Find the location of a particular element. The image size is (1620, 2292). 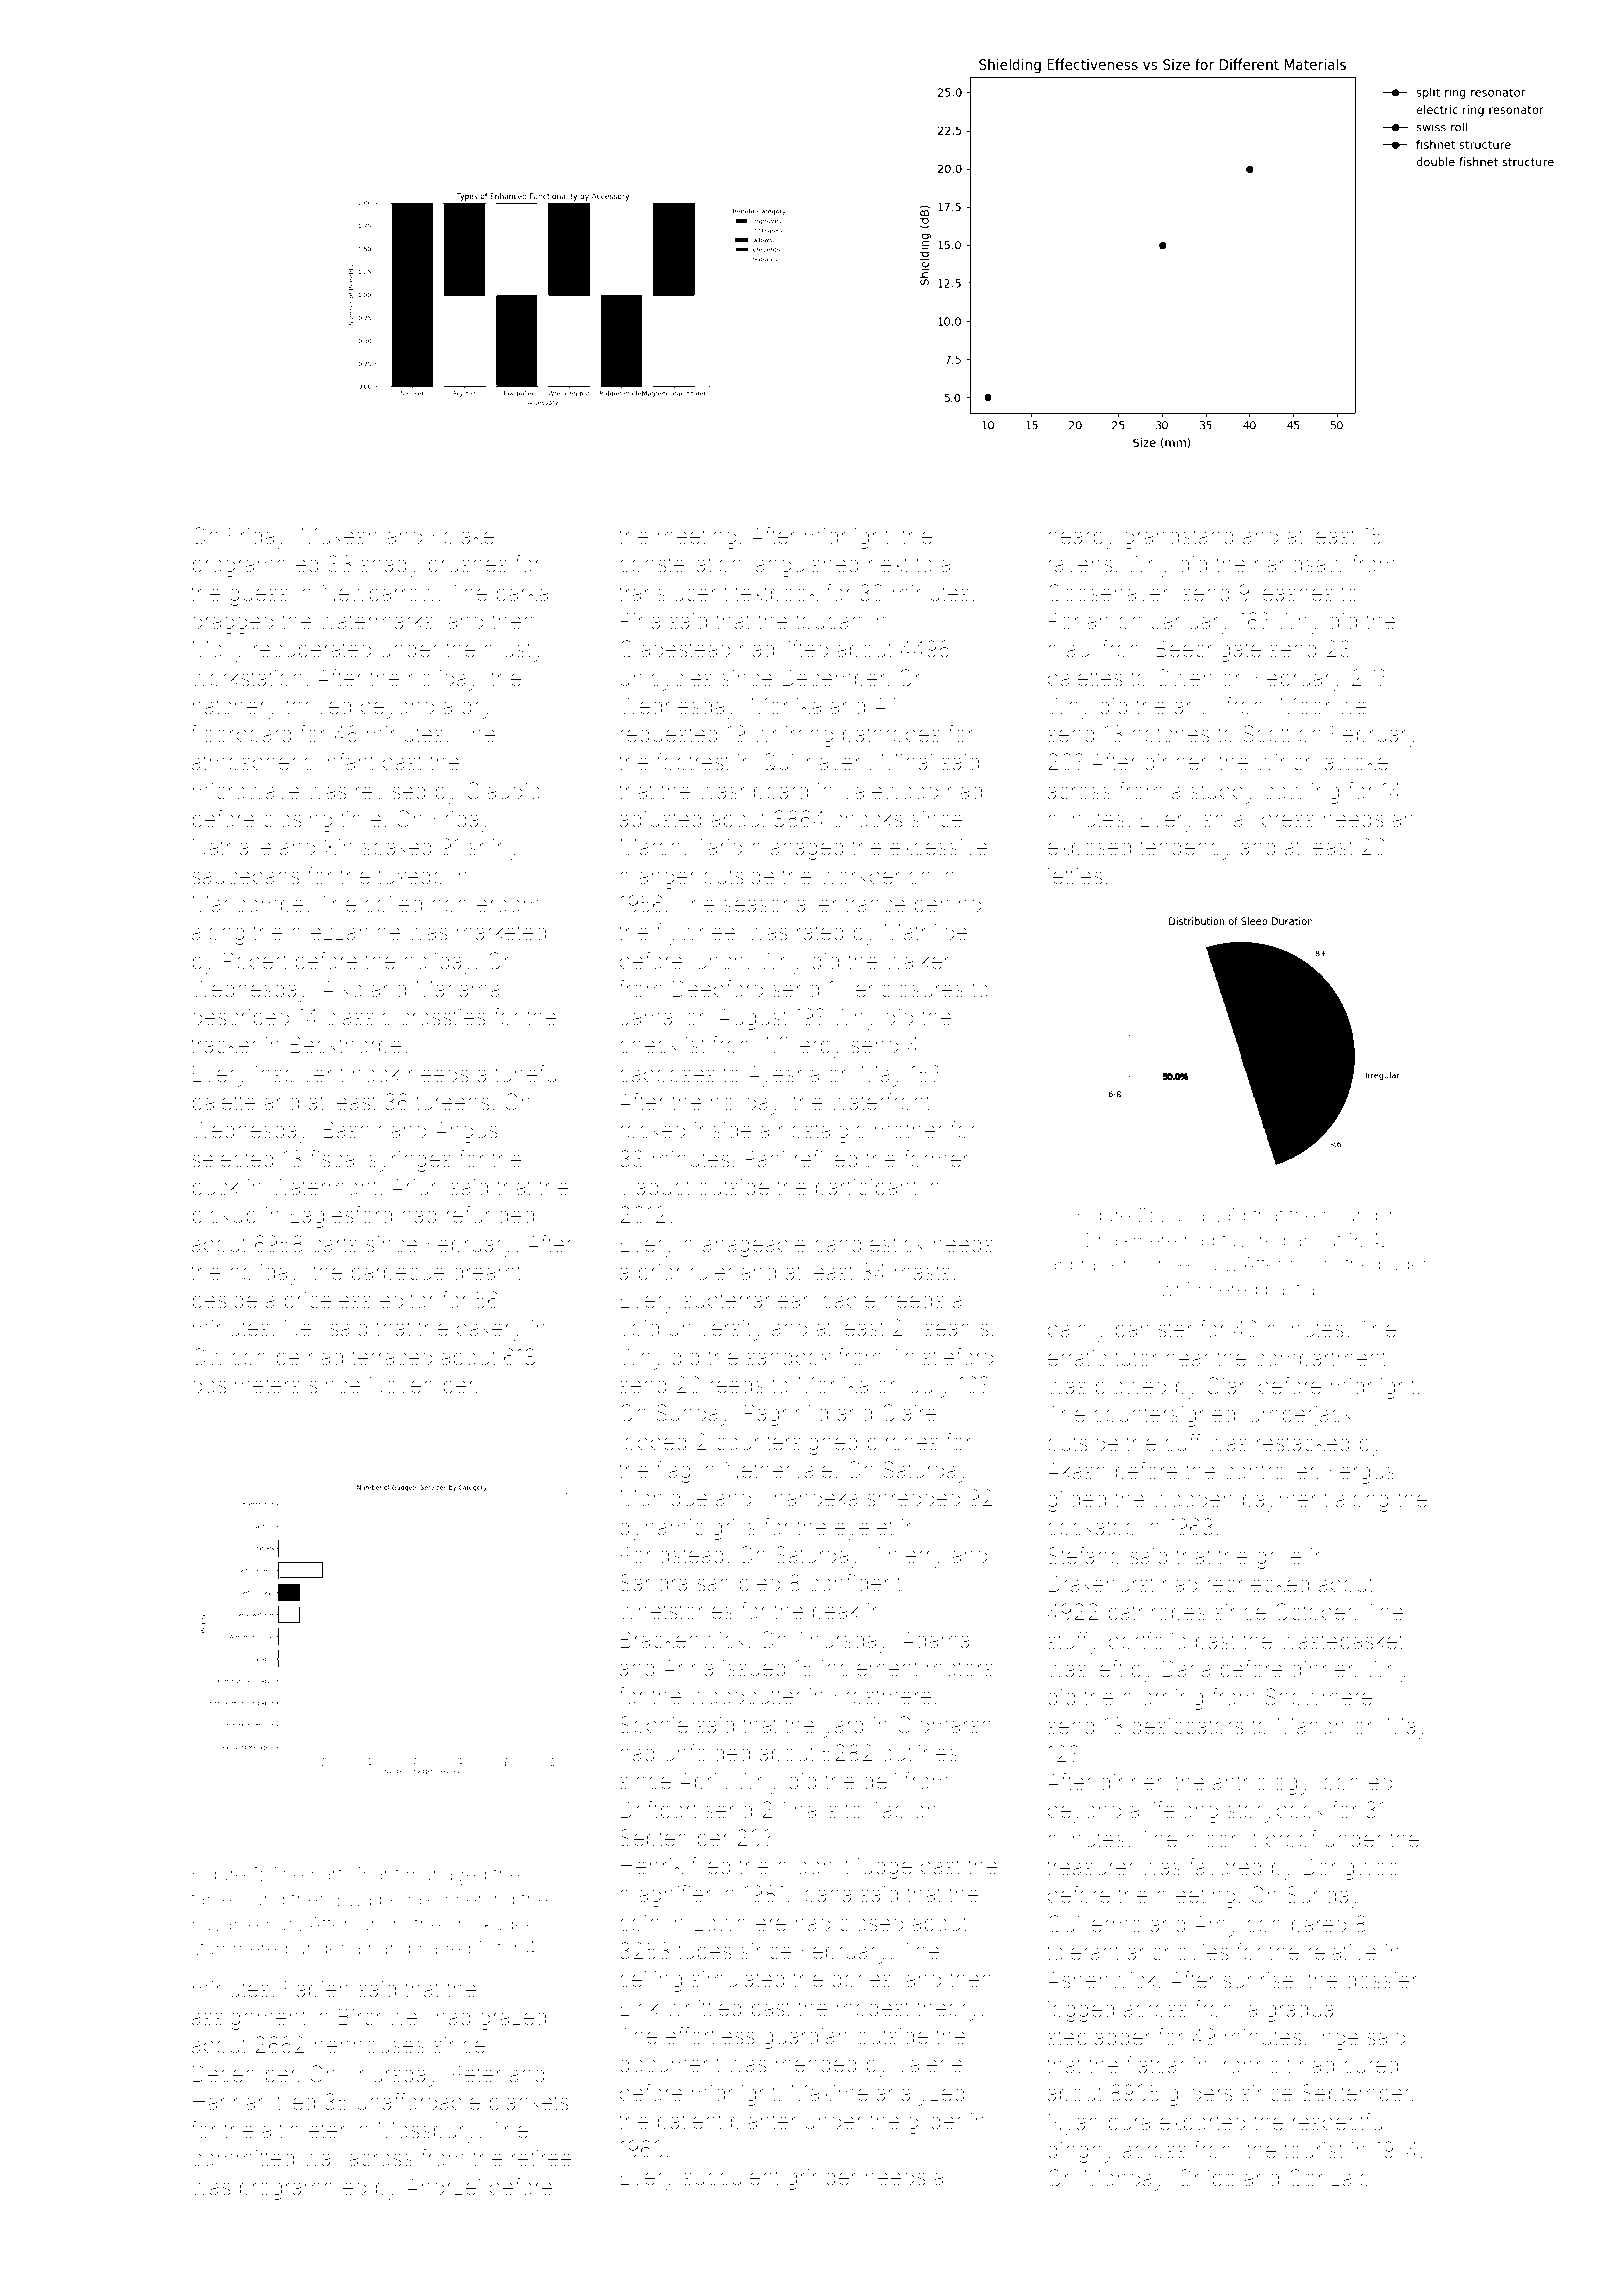

patient is located at coordinates (690, 2123).
